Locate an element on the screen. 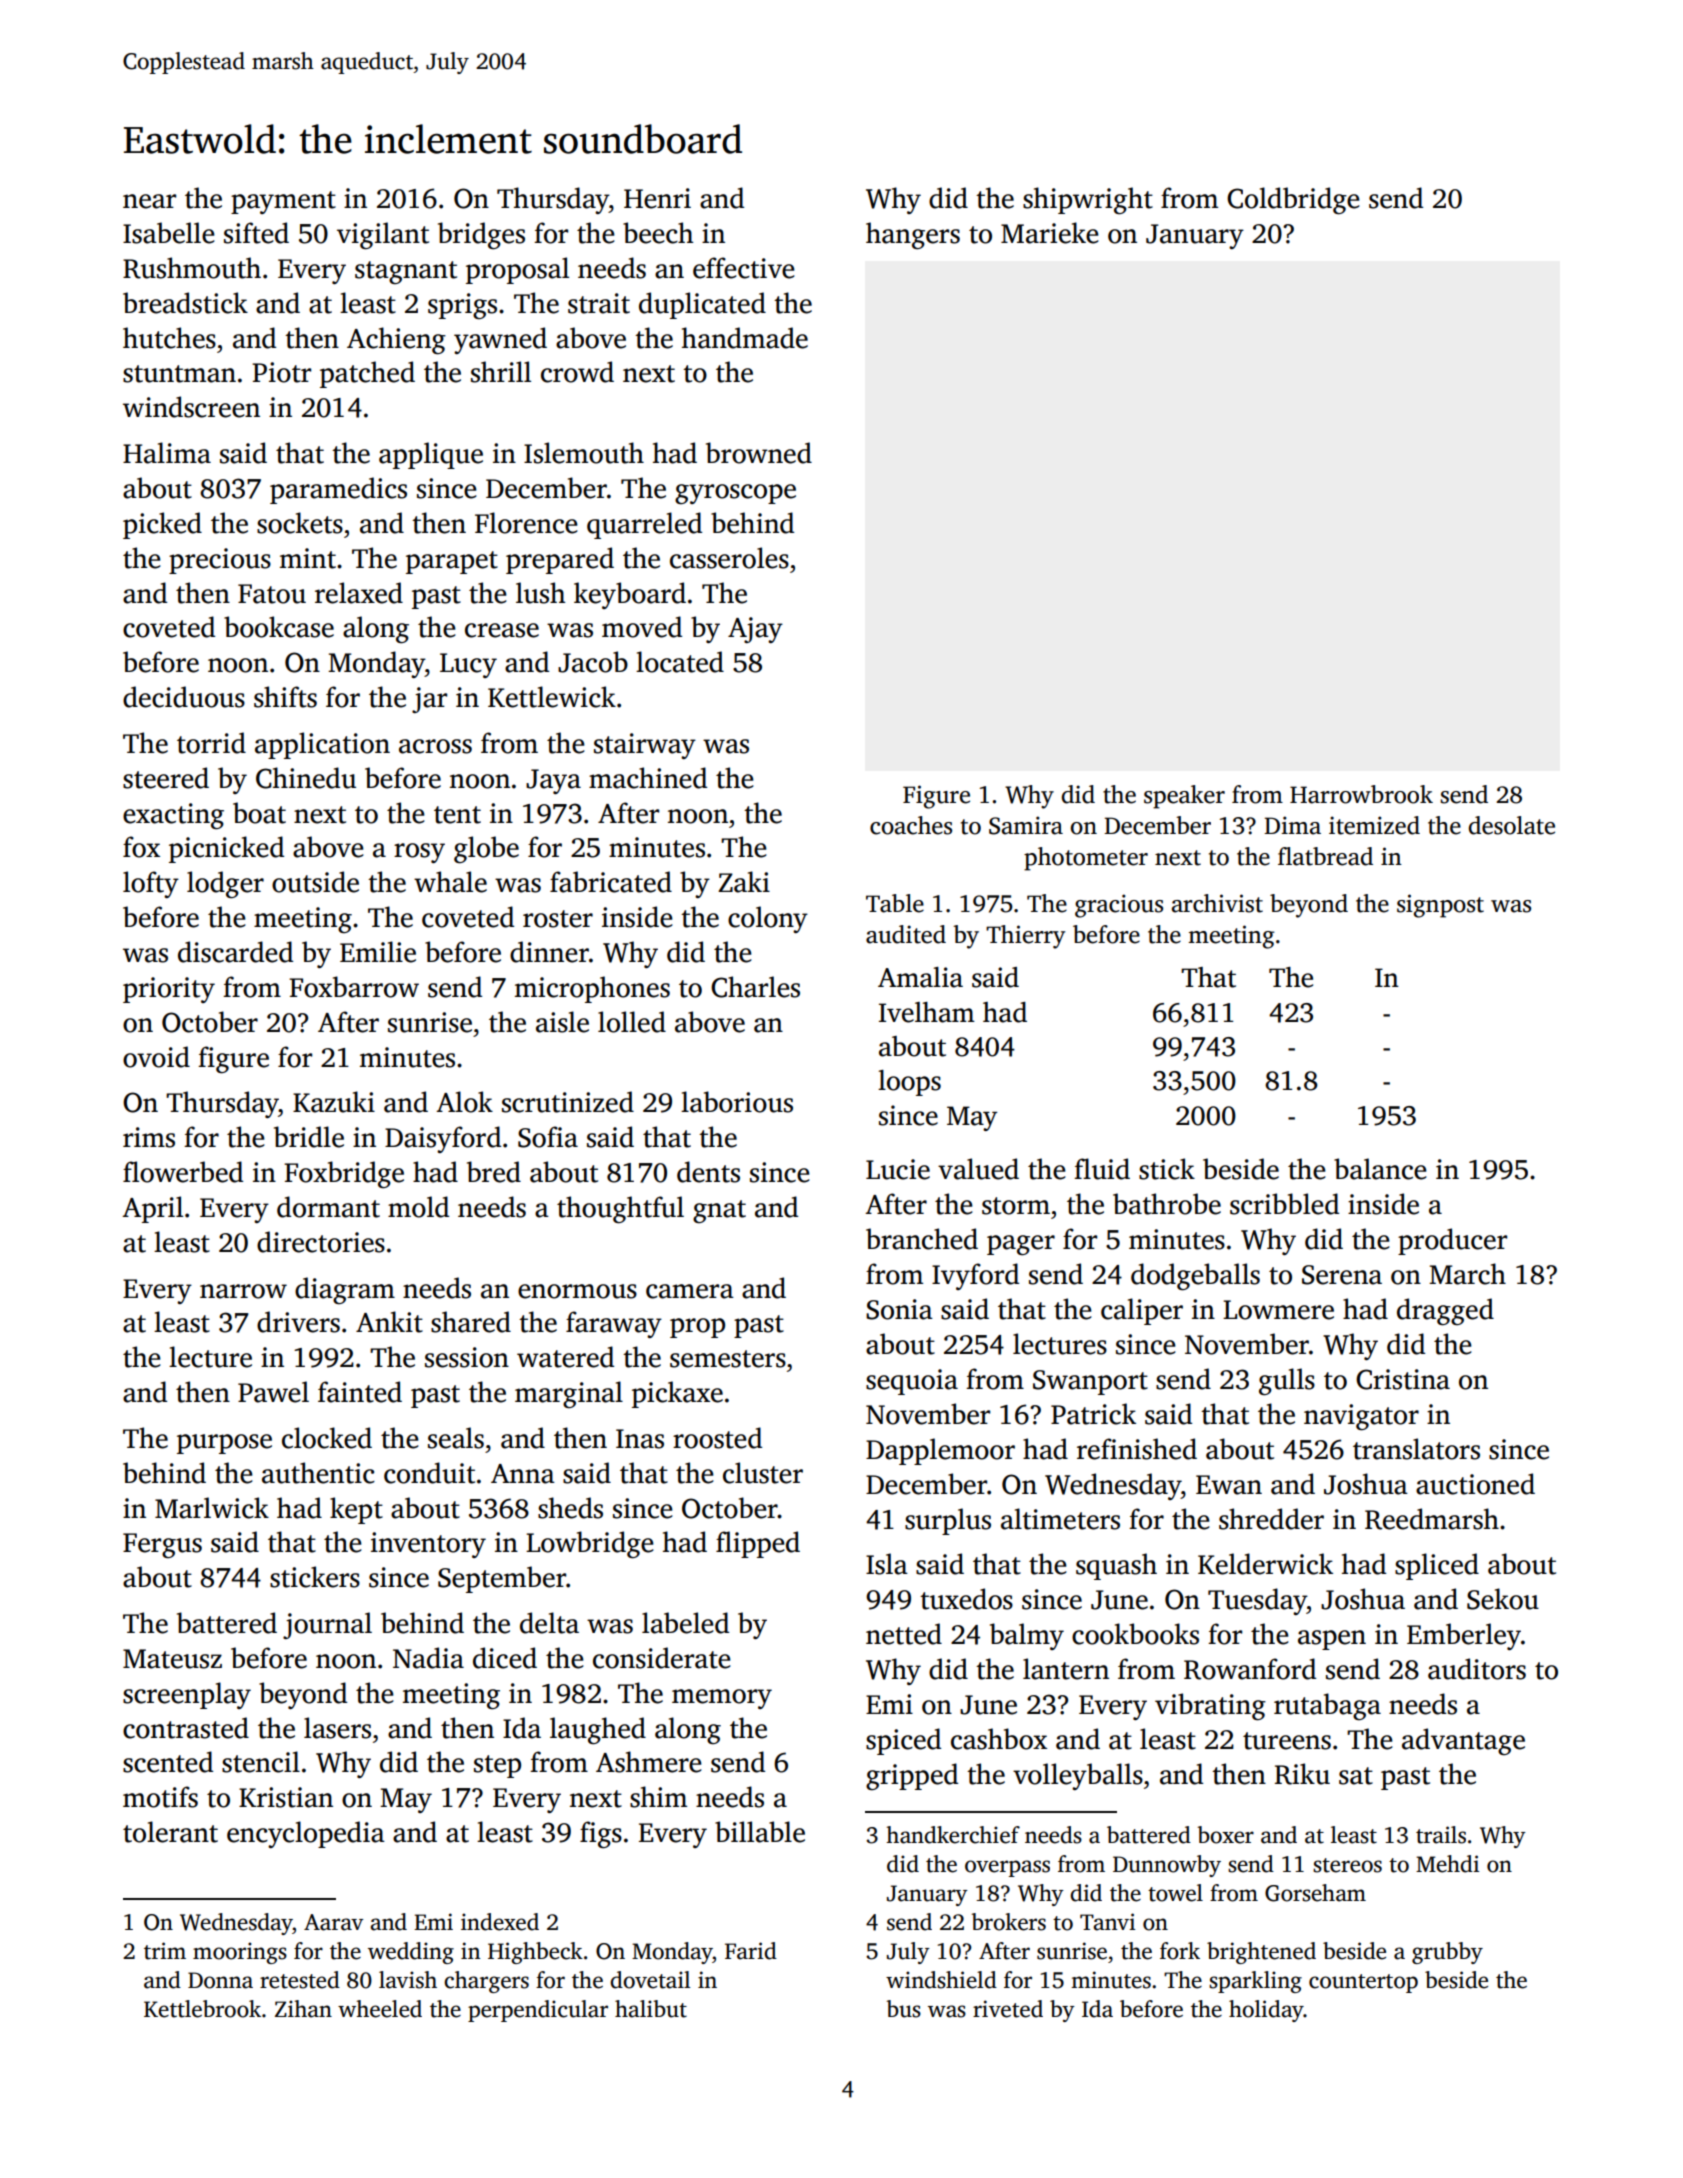 Image resolution: width=1683 pixels, height=2178 pixels. September is located at coordinates (502, 1579).
